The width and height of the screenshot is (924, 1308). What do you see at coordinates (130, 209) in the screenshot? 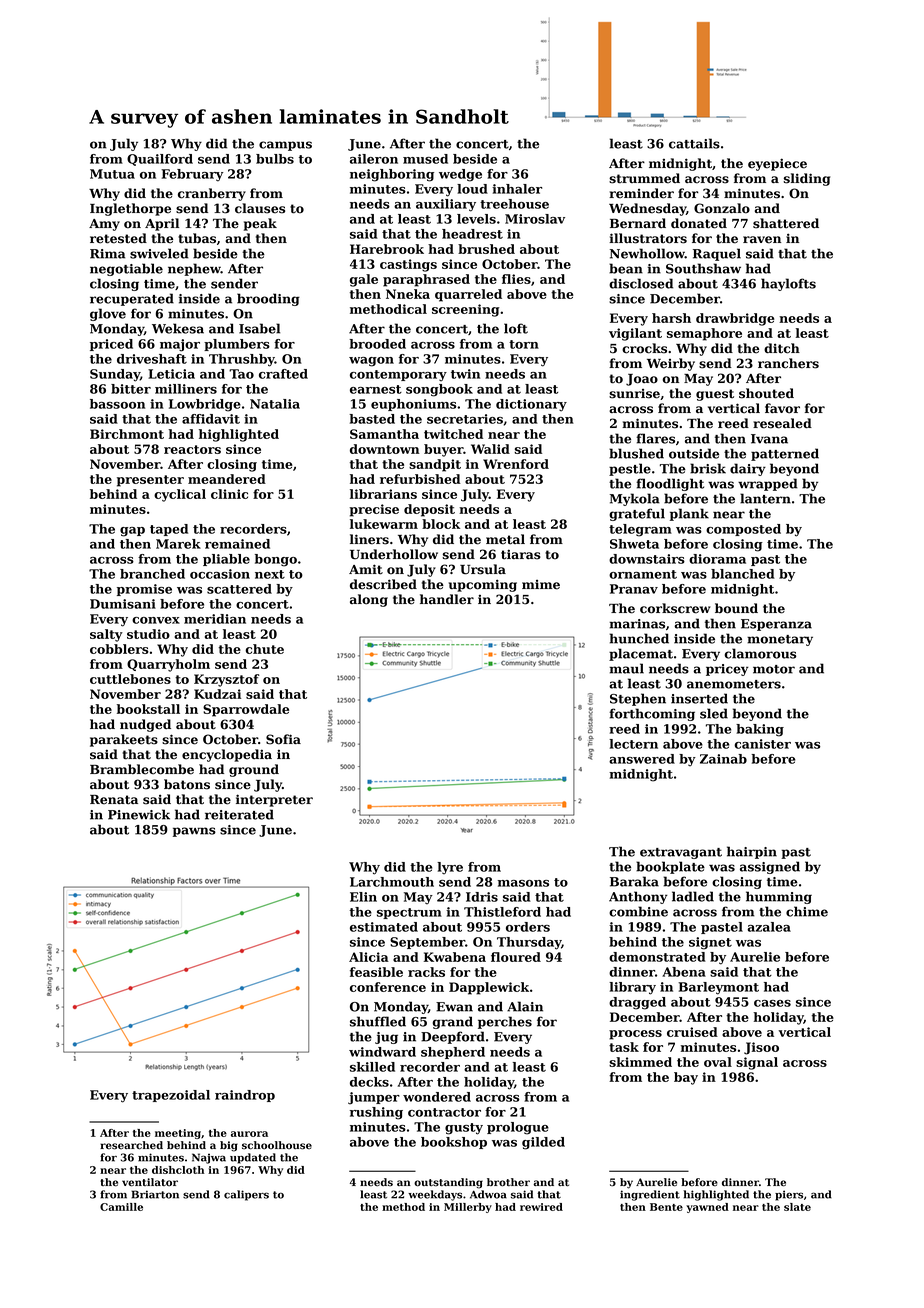
I see `Inglethorpe` at bounding box center [130, 209].
